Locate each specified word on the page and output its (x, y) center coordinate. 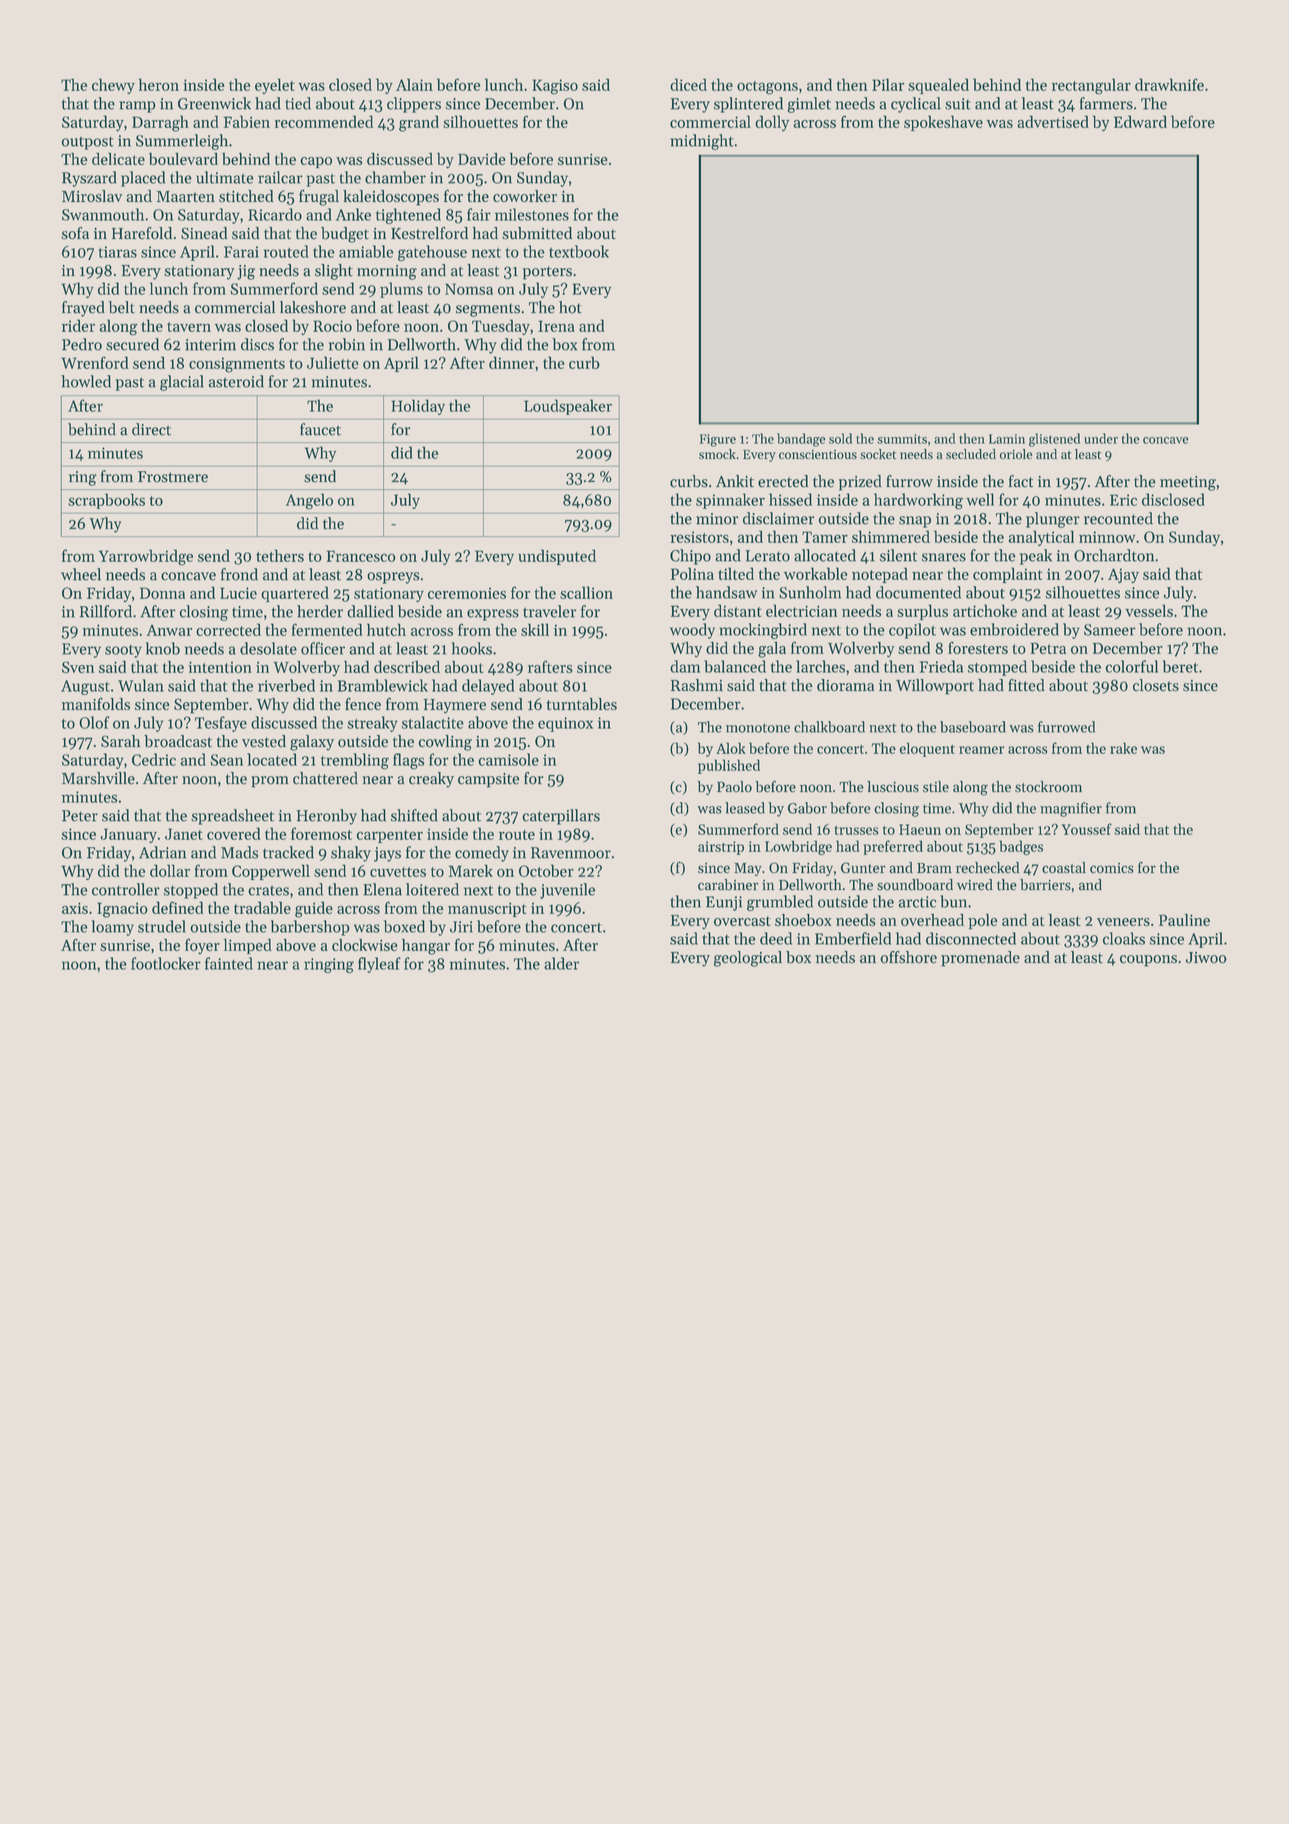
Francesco (360, 556)
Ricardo (275, 214)
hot (570, 307)
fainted (229, 963)
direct (151, 429)
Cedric (154, 759)
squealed (938, 86)
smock (717, 454)
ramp (137, 107)
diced (688, 84)
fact (1021, 481)
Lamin (1007, 439)
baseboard (973, 727)
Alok (731, 748)
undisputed (557, 557)
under (1101, 438)
